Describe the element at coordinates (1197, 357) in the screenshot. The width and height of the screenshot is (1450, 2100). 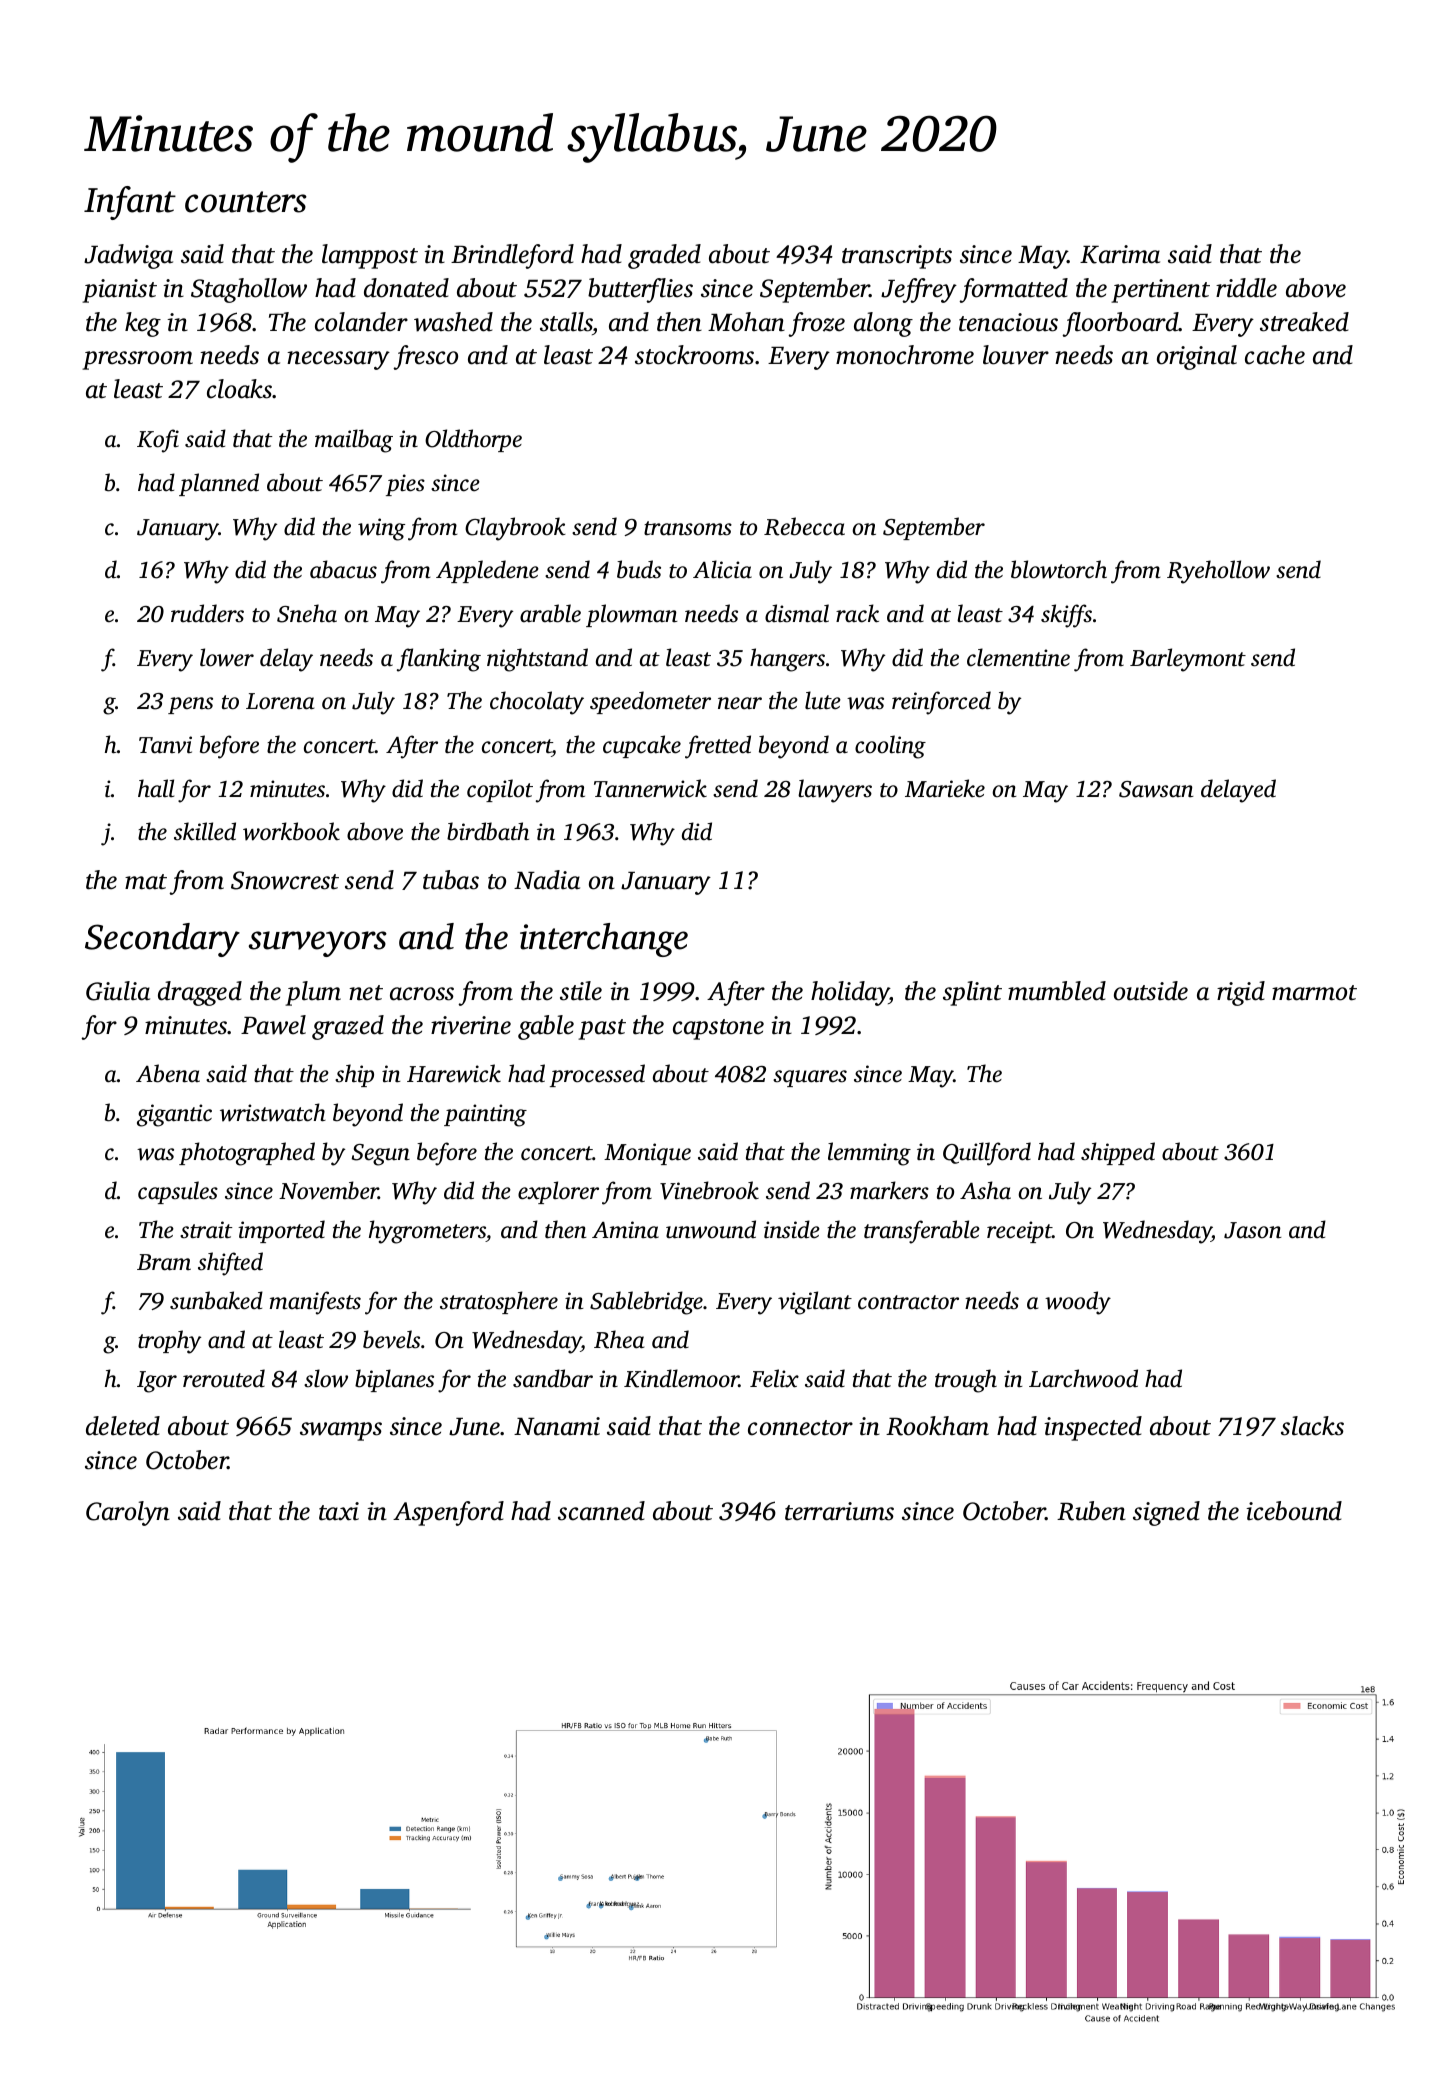
I see `original` at that location.
